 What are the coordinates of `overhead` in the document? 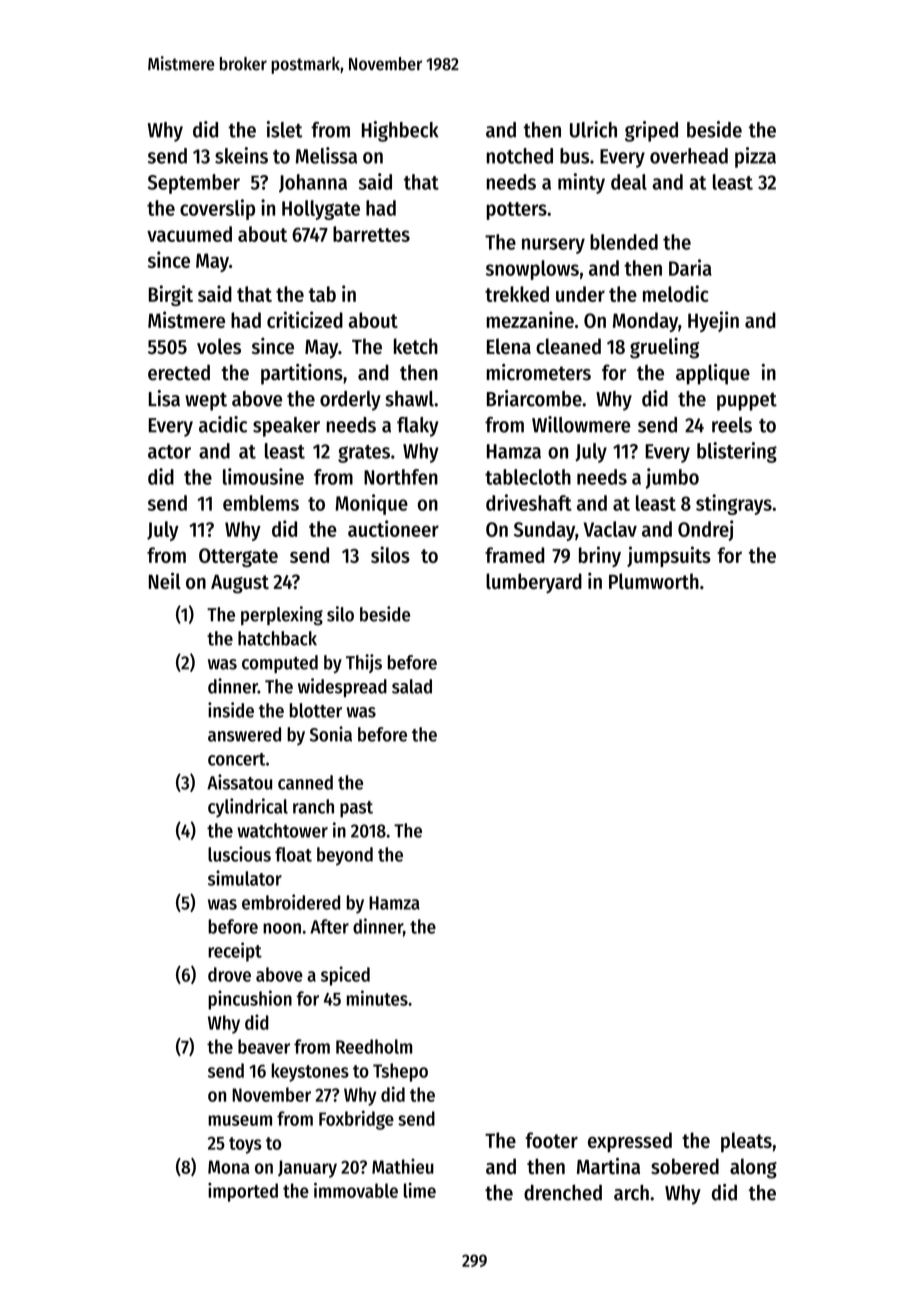 It's located at (689, 156).
